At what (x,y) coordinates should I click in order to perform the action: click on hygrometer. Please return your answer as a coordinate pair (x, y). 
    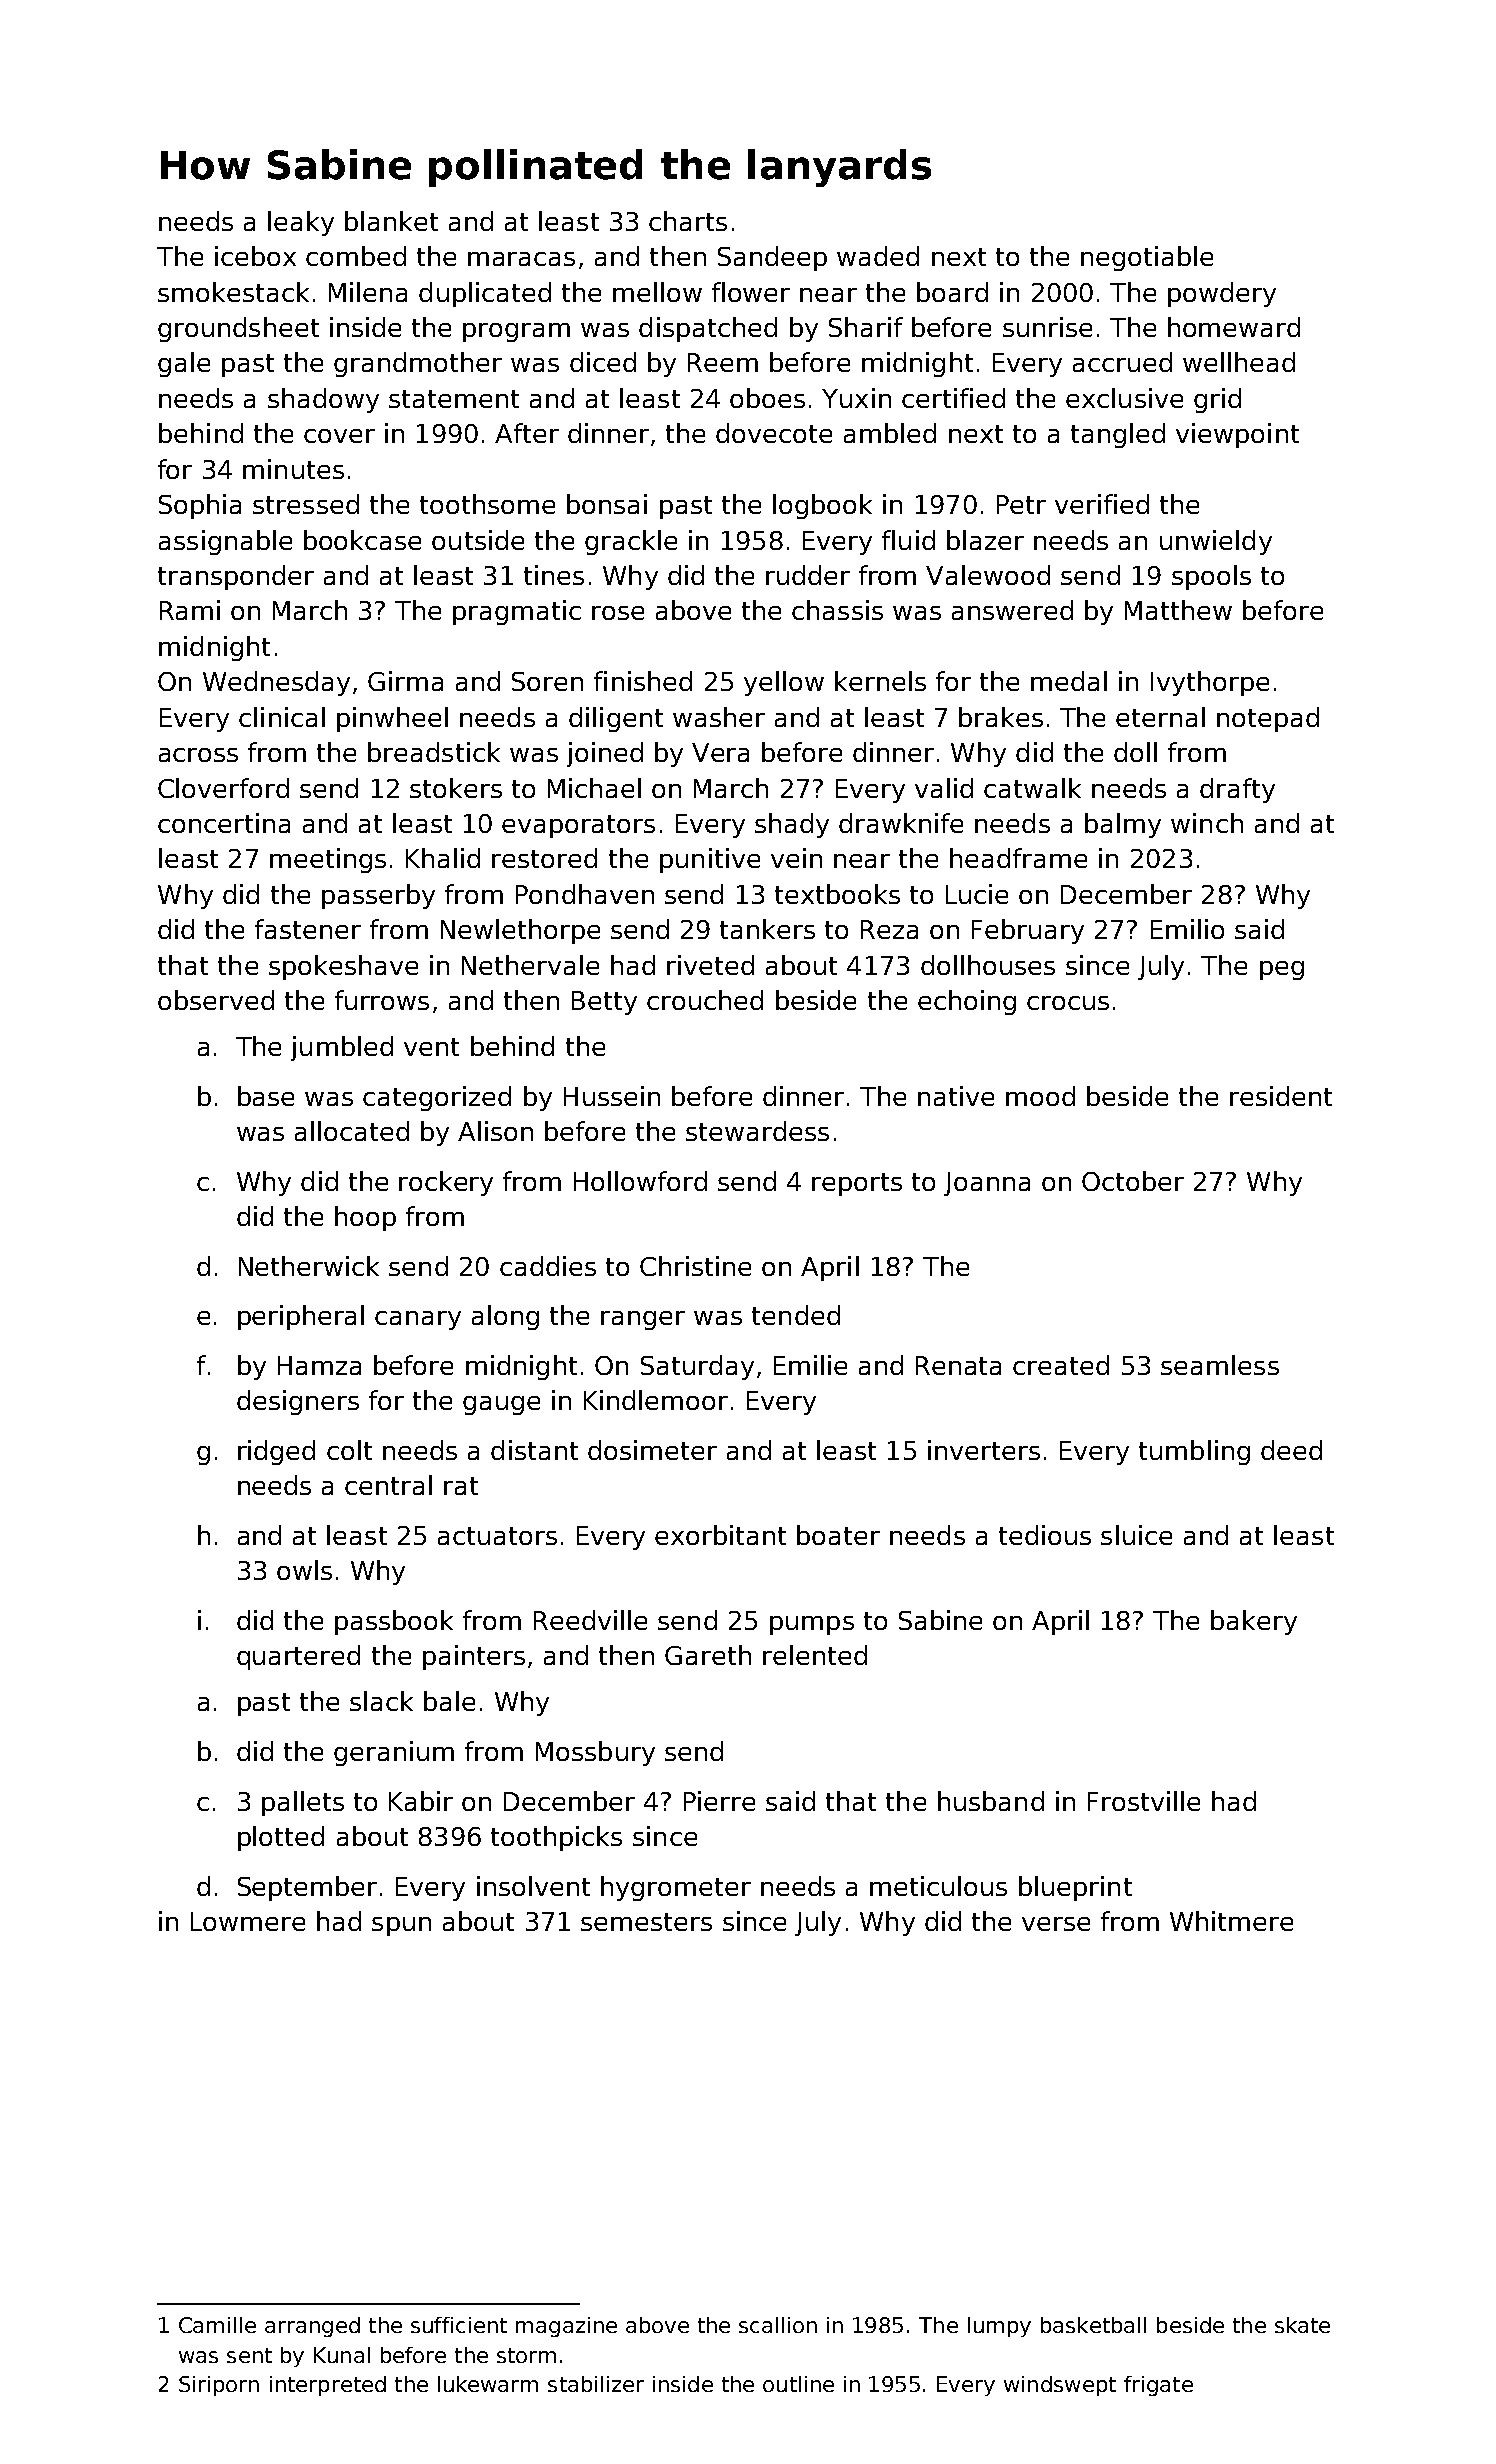
    Looking at the image, I should click on (676, 1888).
